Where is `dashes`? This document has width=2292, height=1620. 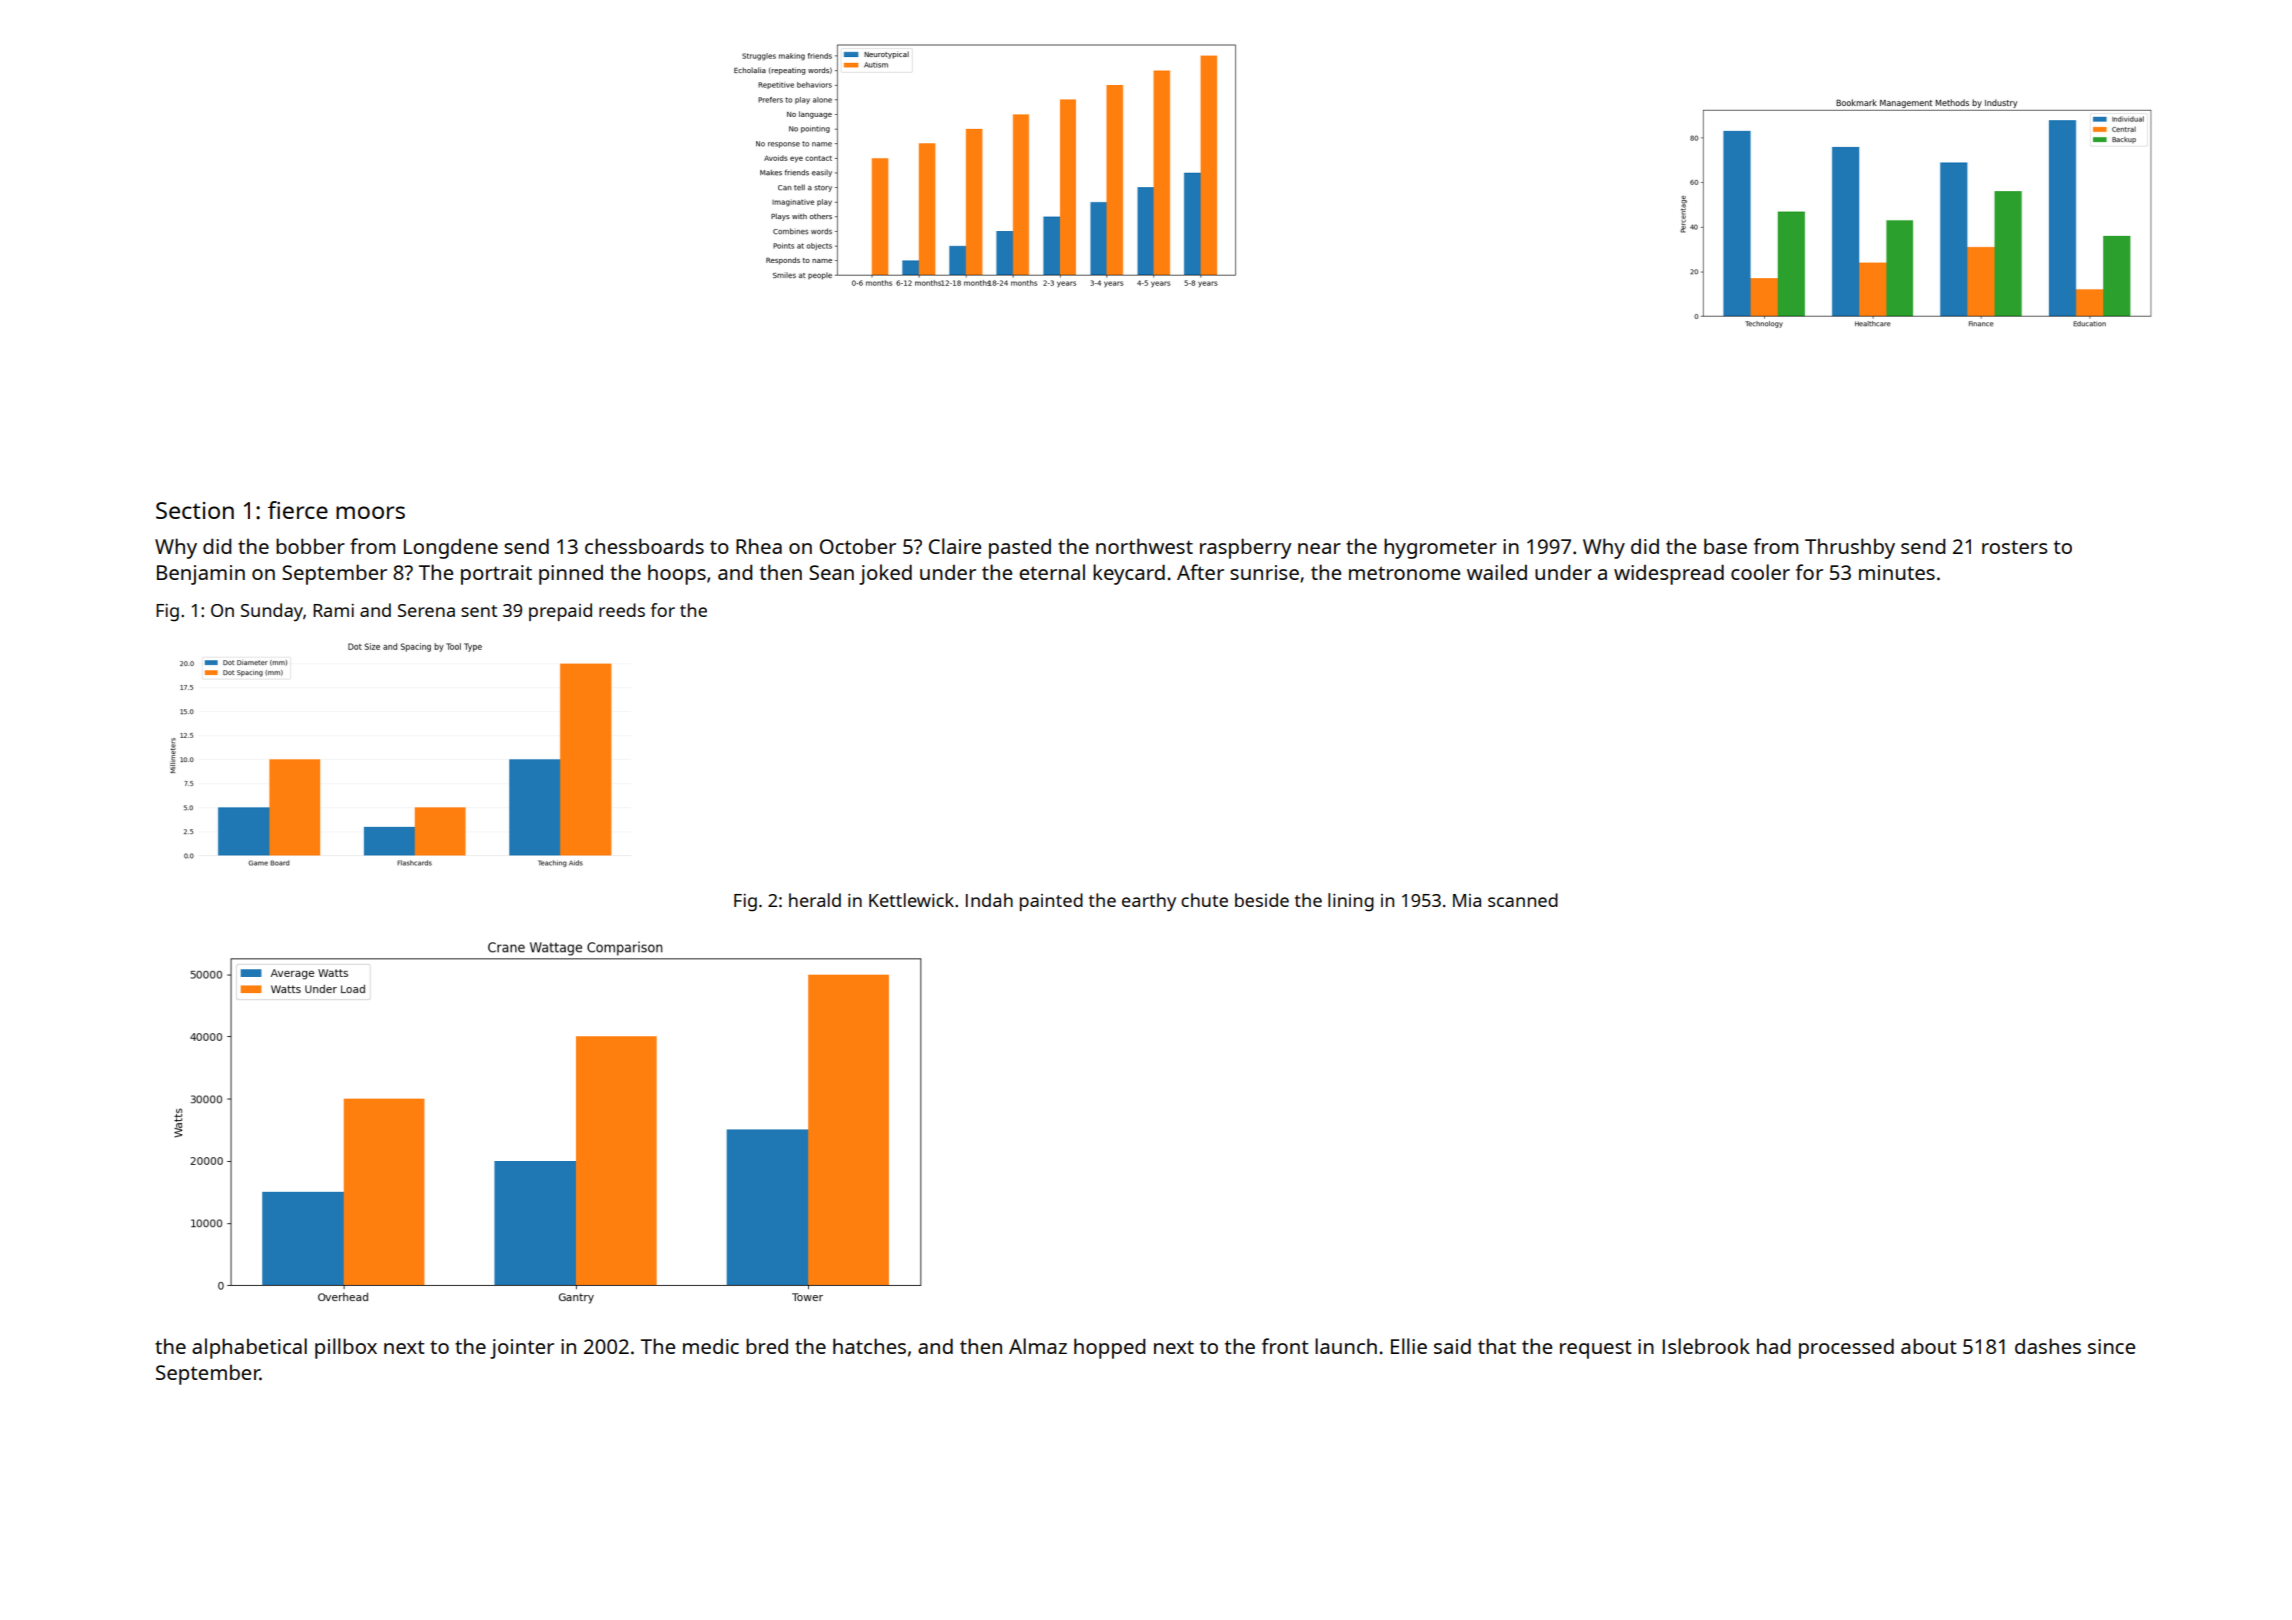
dashes is located at coordinates (2048, 1346).
